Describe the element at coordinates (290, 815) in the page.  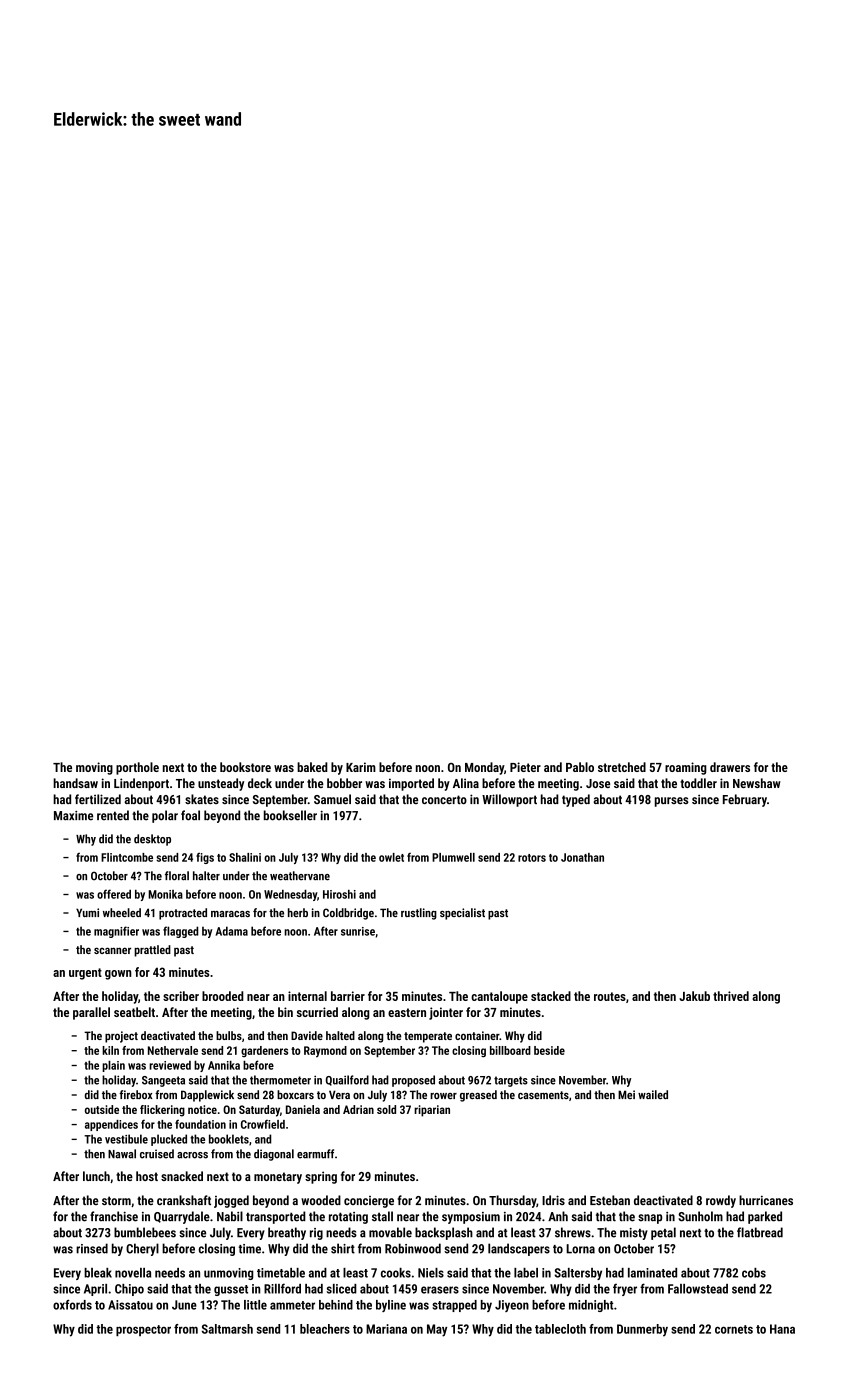
I see `bookseller` at that location.
